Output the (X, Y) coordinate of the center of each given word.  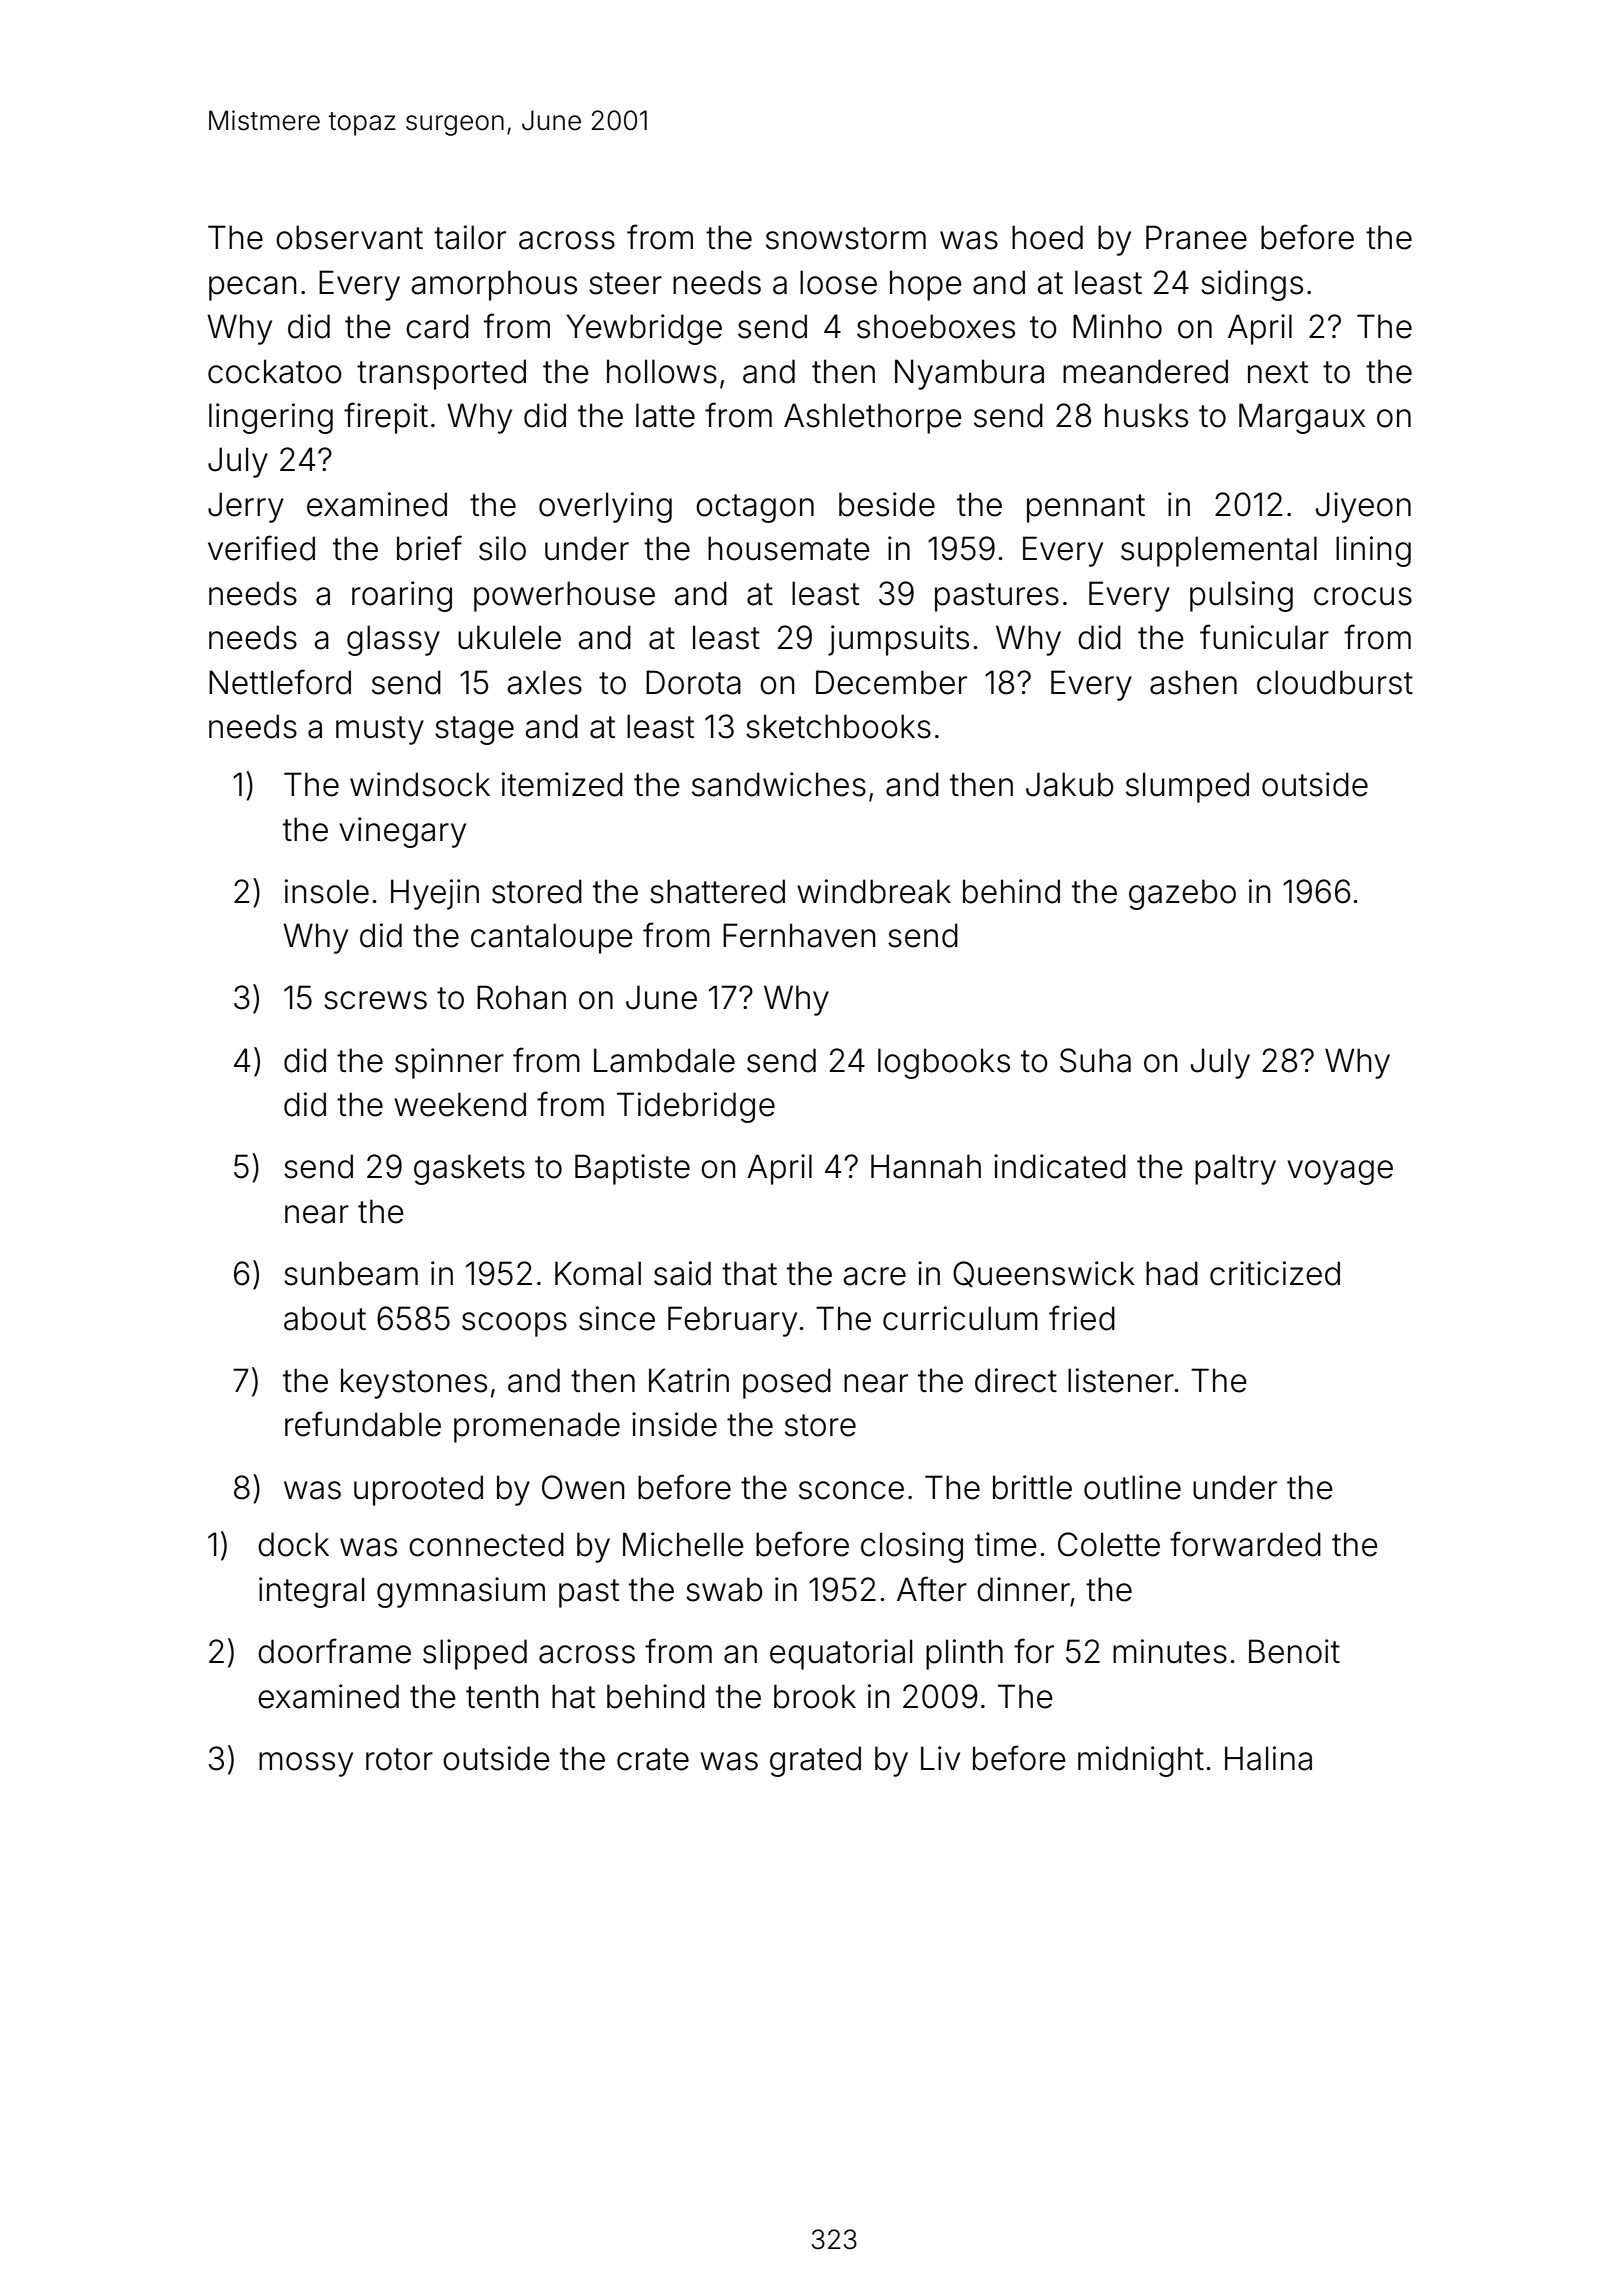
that (749, 1273)
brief (429, 548)
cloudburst (1335, 682)
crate (653, 1759)
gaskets (469, 1169)
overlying (605, 507)
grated (815, 1761)
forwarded (1245, 1544)
